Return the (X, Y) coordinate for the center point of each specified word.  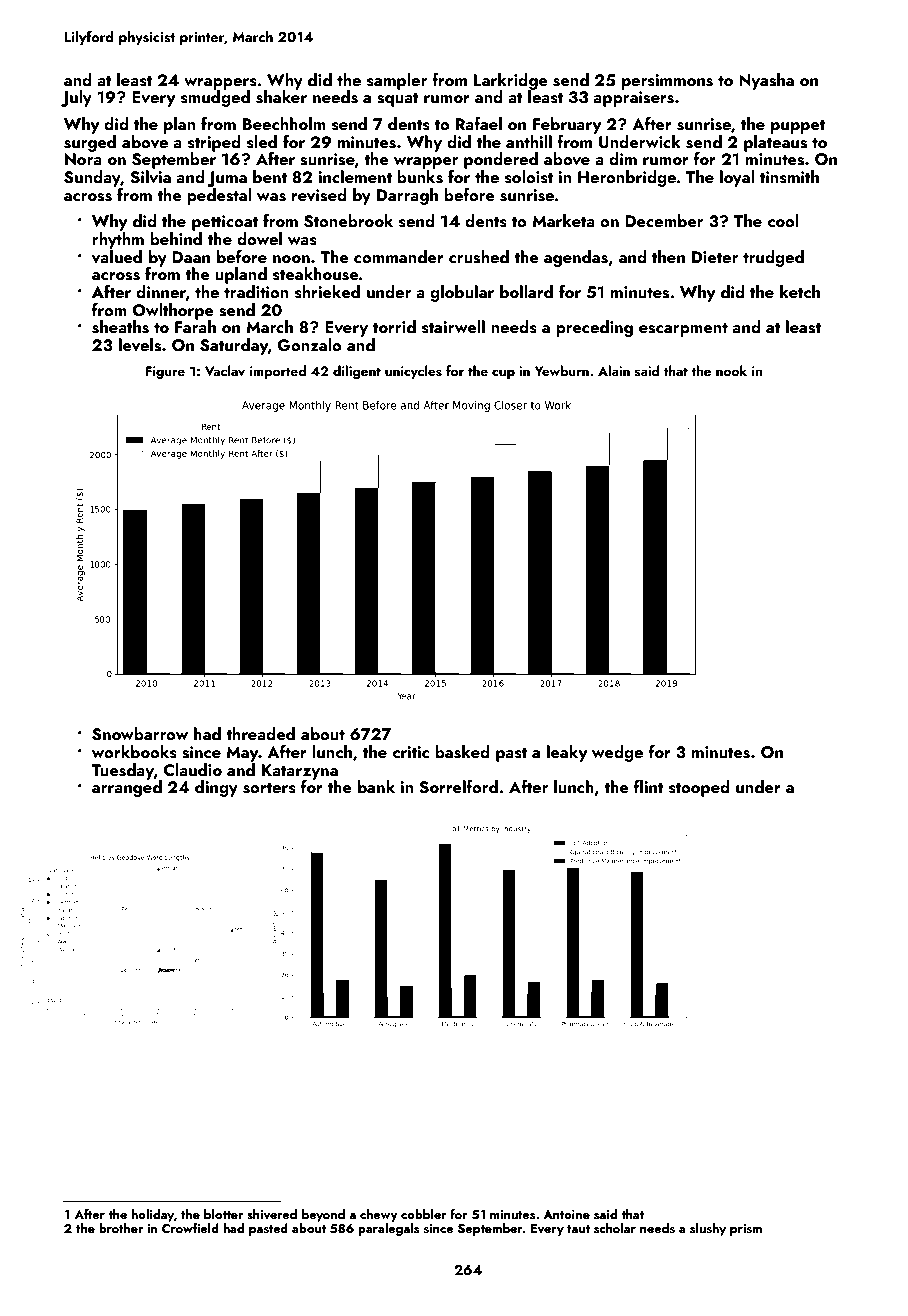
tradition (256, 291)
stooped (699, 788)
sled (262, 142)
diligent (357, 372)
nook (731, 370)
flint (649, 786)
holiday (152, 1215)
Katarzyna (300, 772)
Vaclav (225, 371)
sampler (397, 81)
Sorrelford (458, 787)
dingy (216, 788)
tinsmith (789, 177)
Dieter (715, 257)
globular (462, 293)
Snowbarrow (140, 734)
